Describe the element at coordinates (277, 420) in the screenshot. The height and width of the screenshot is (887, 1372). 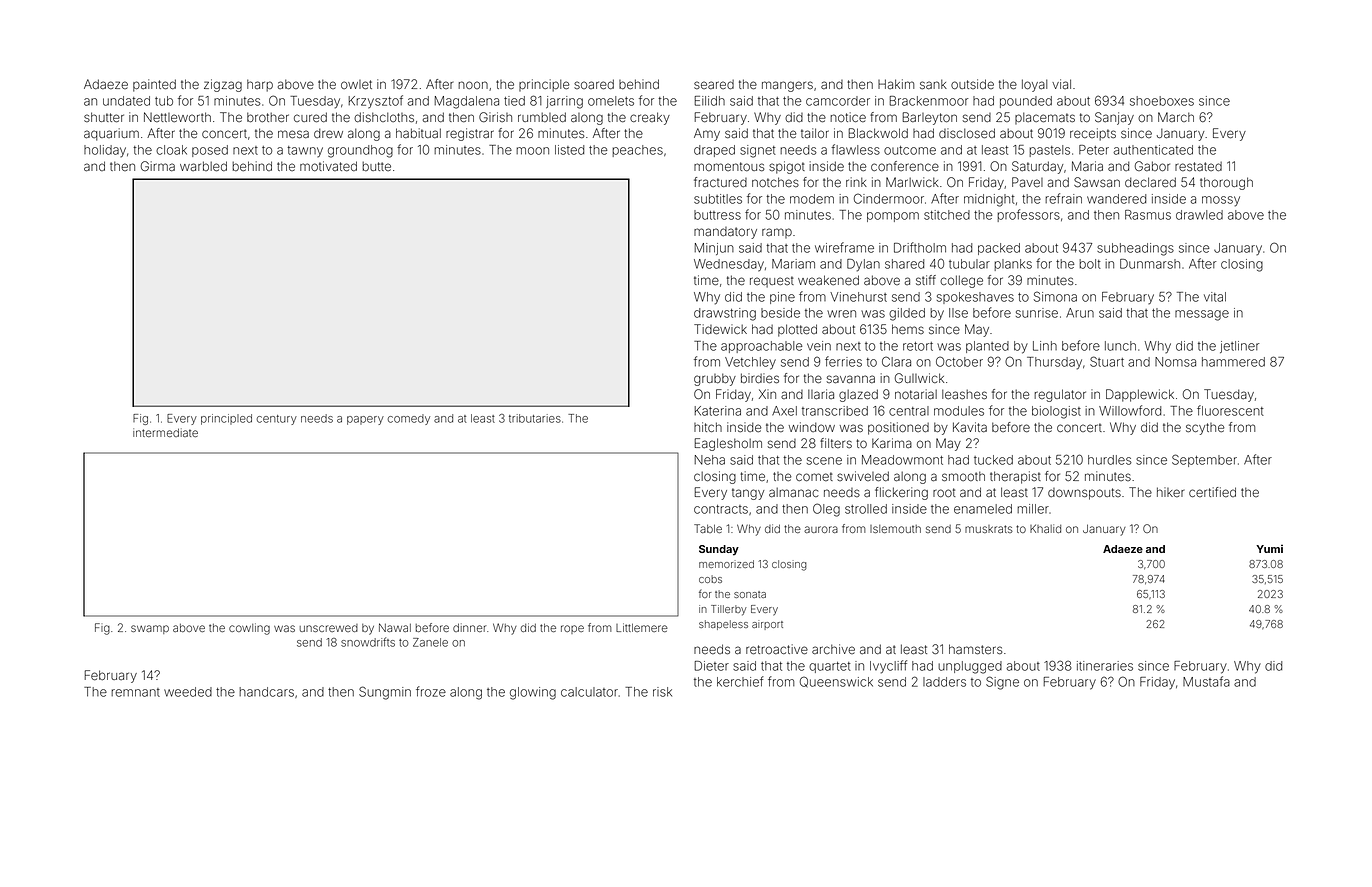
I see `century` at that location.
